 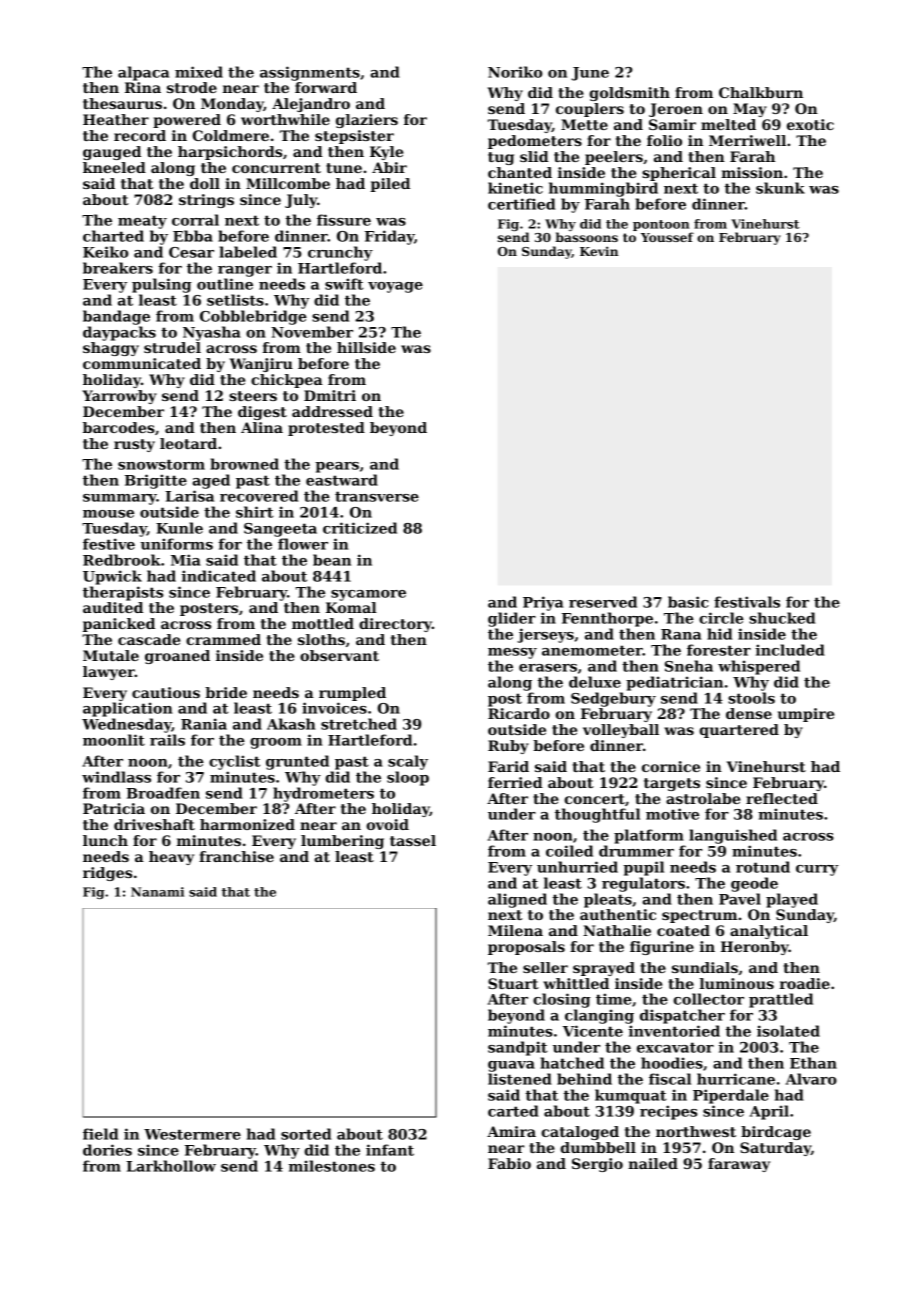 I want to click on basic, so click(x=688, y=602).
